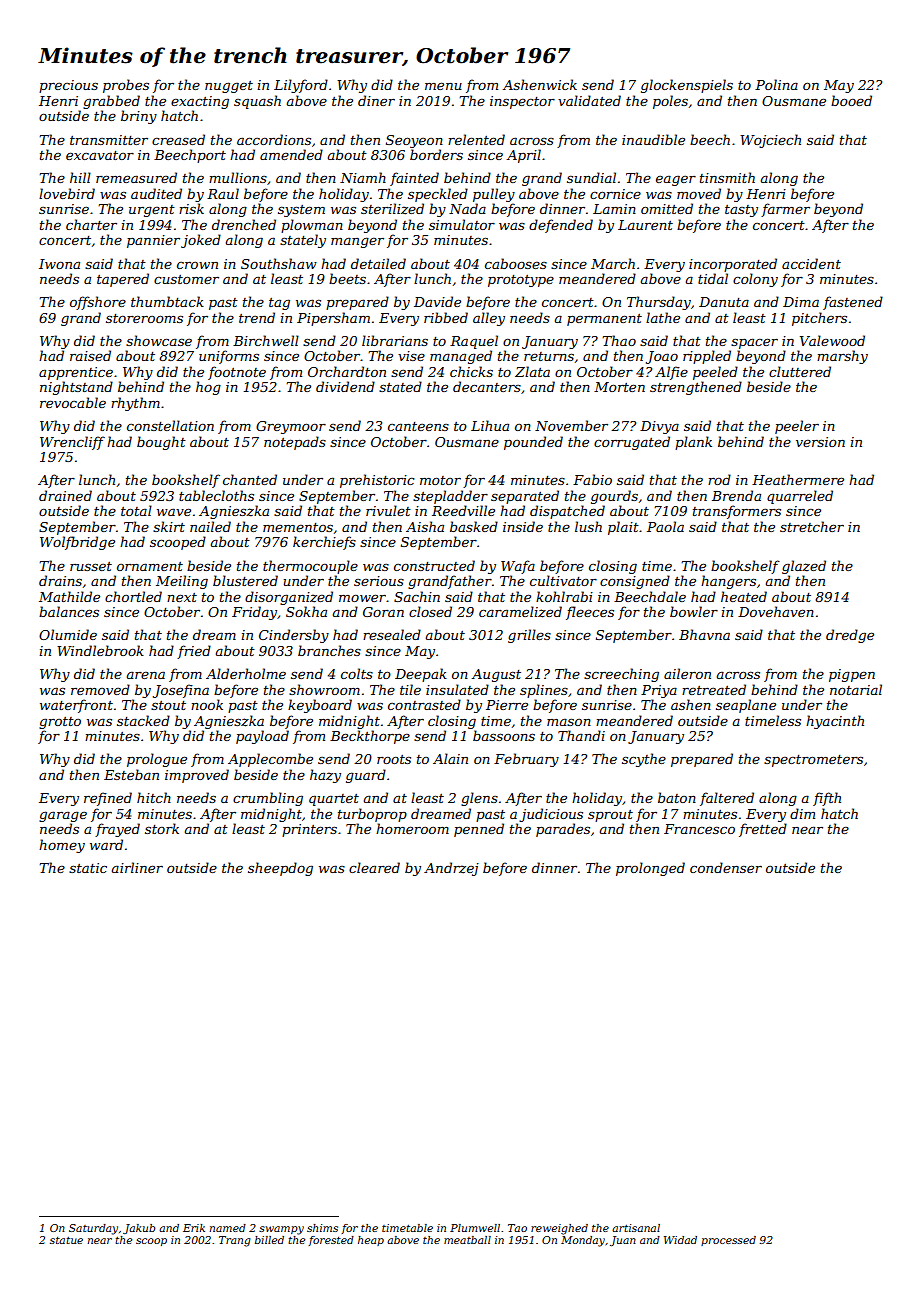  I want to click on sheepdog, so click(280, 869).
